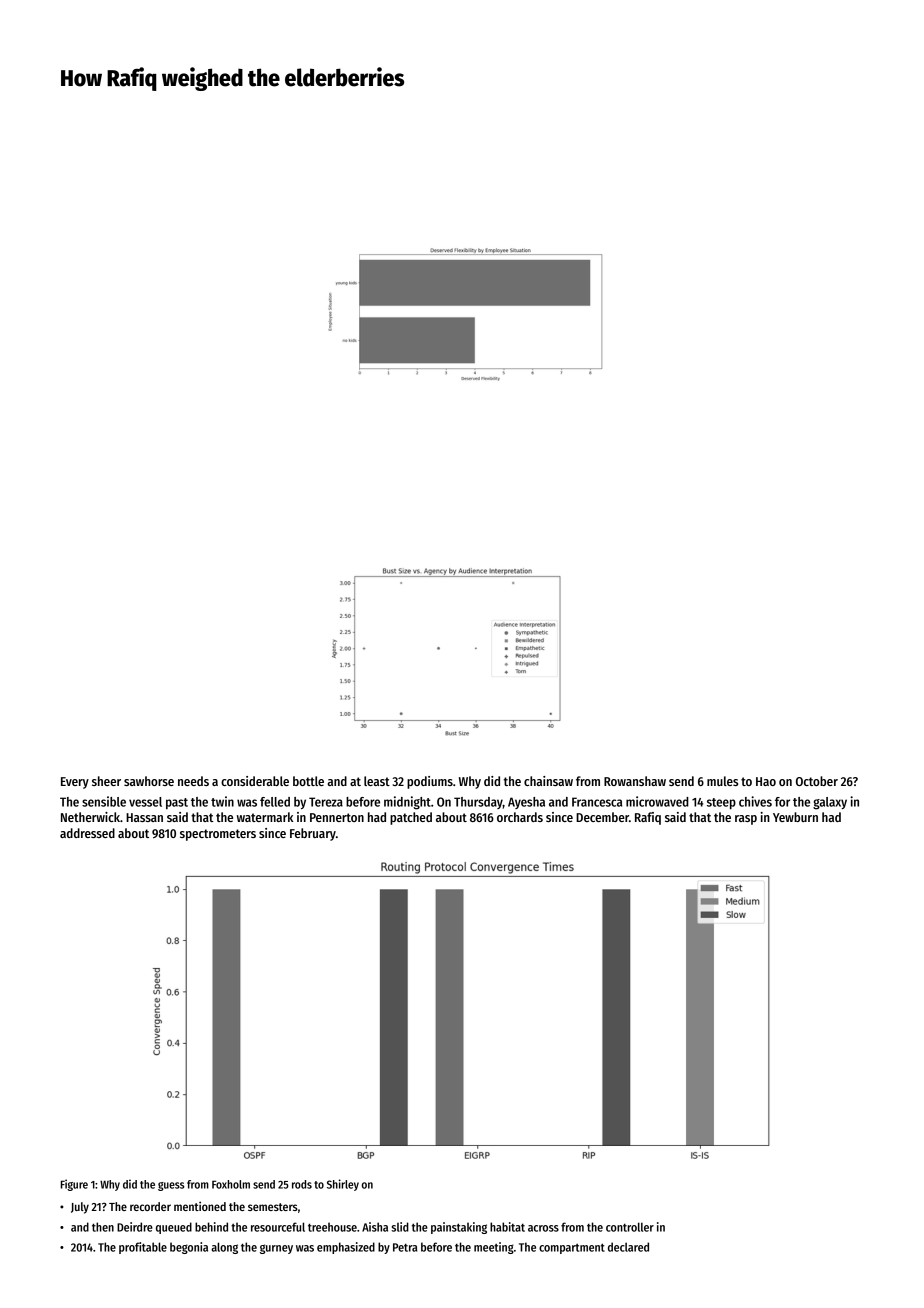  I want to click on Hao, so click(766, 781).
